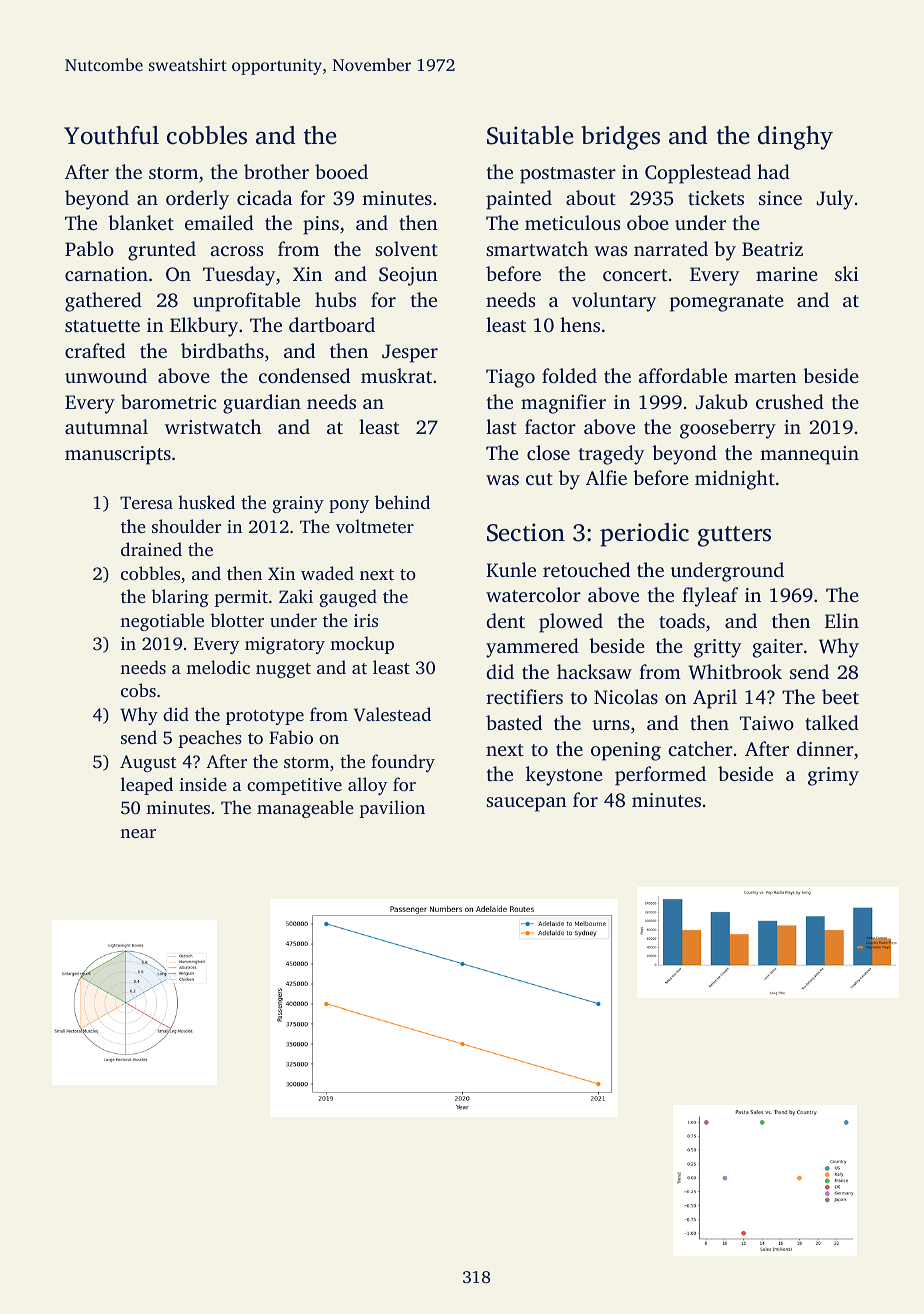 The height and width of the screenshot is (1314, 924). I want to click on leaped, so click(147, 786).
